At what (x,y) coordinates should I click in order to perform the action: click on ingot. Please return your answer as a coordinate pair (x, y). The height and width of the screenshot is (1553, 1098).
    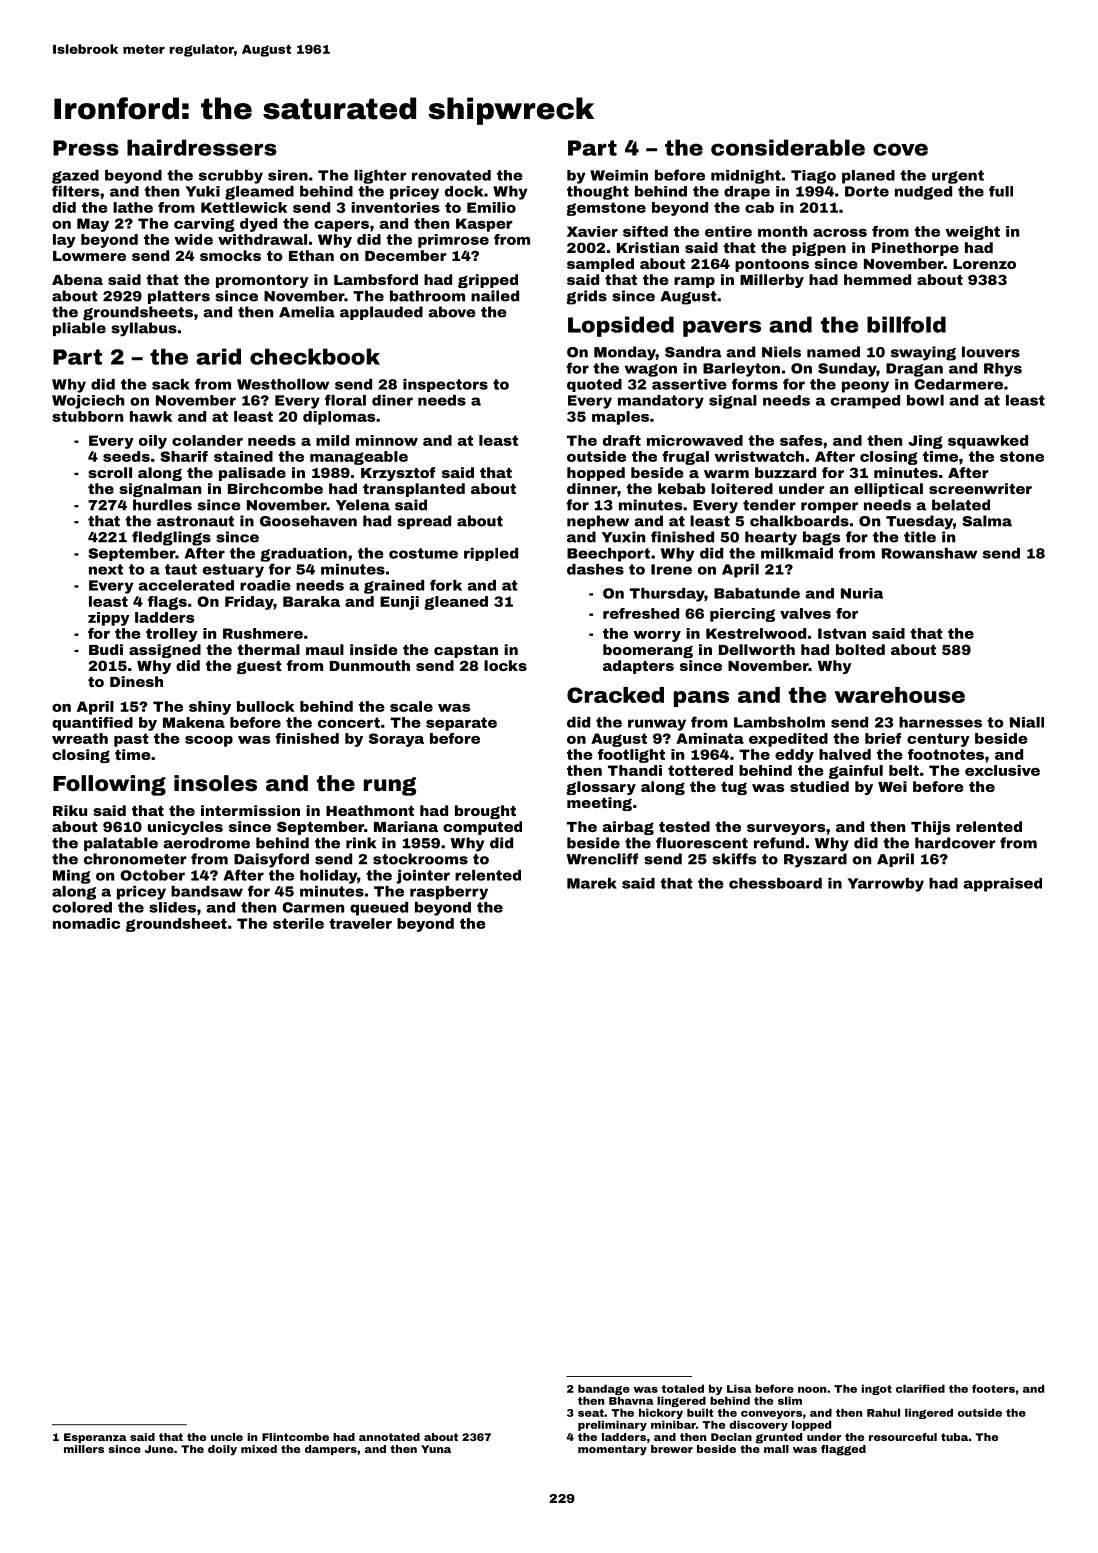
    Looking at the image, I should click on (876, 1389).
